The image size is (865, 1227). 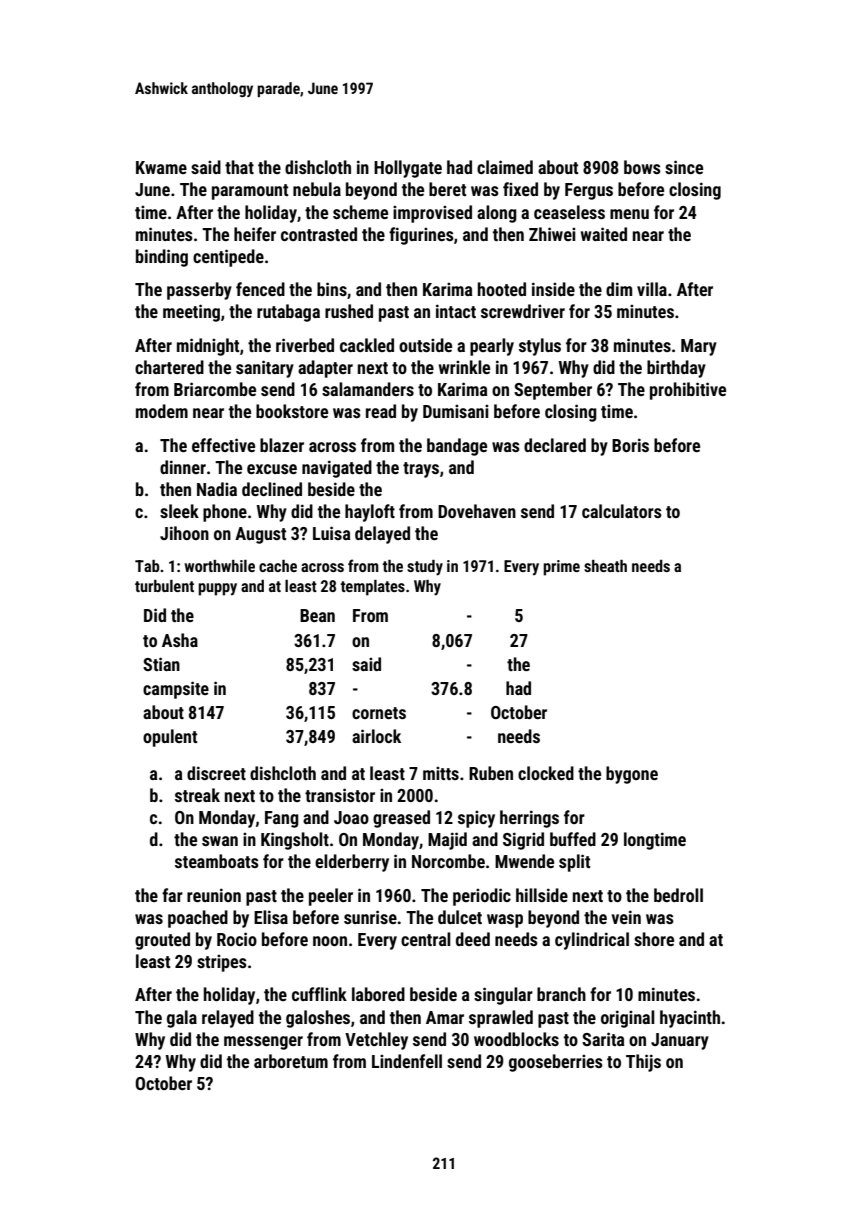 I want to click on worthwhile, so click(x=220, y=566).
